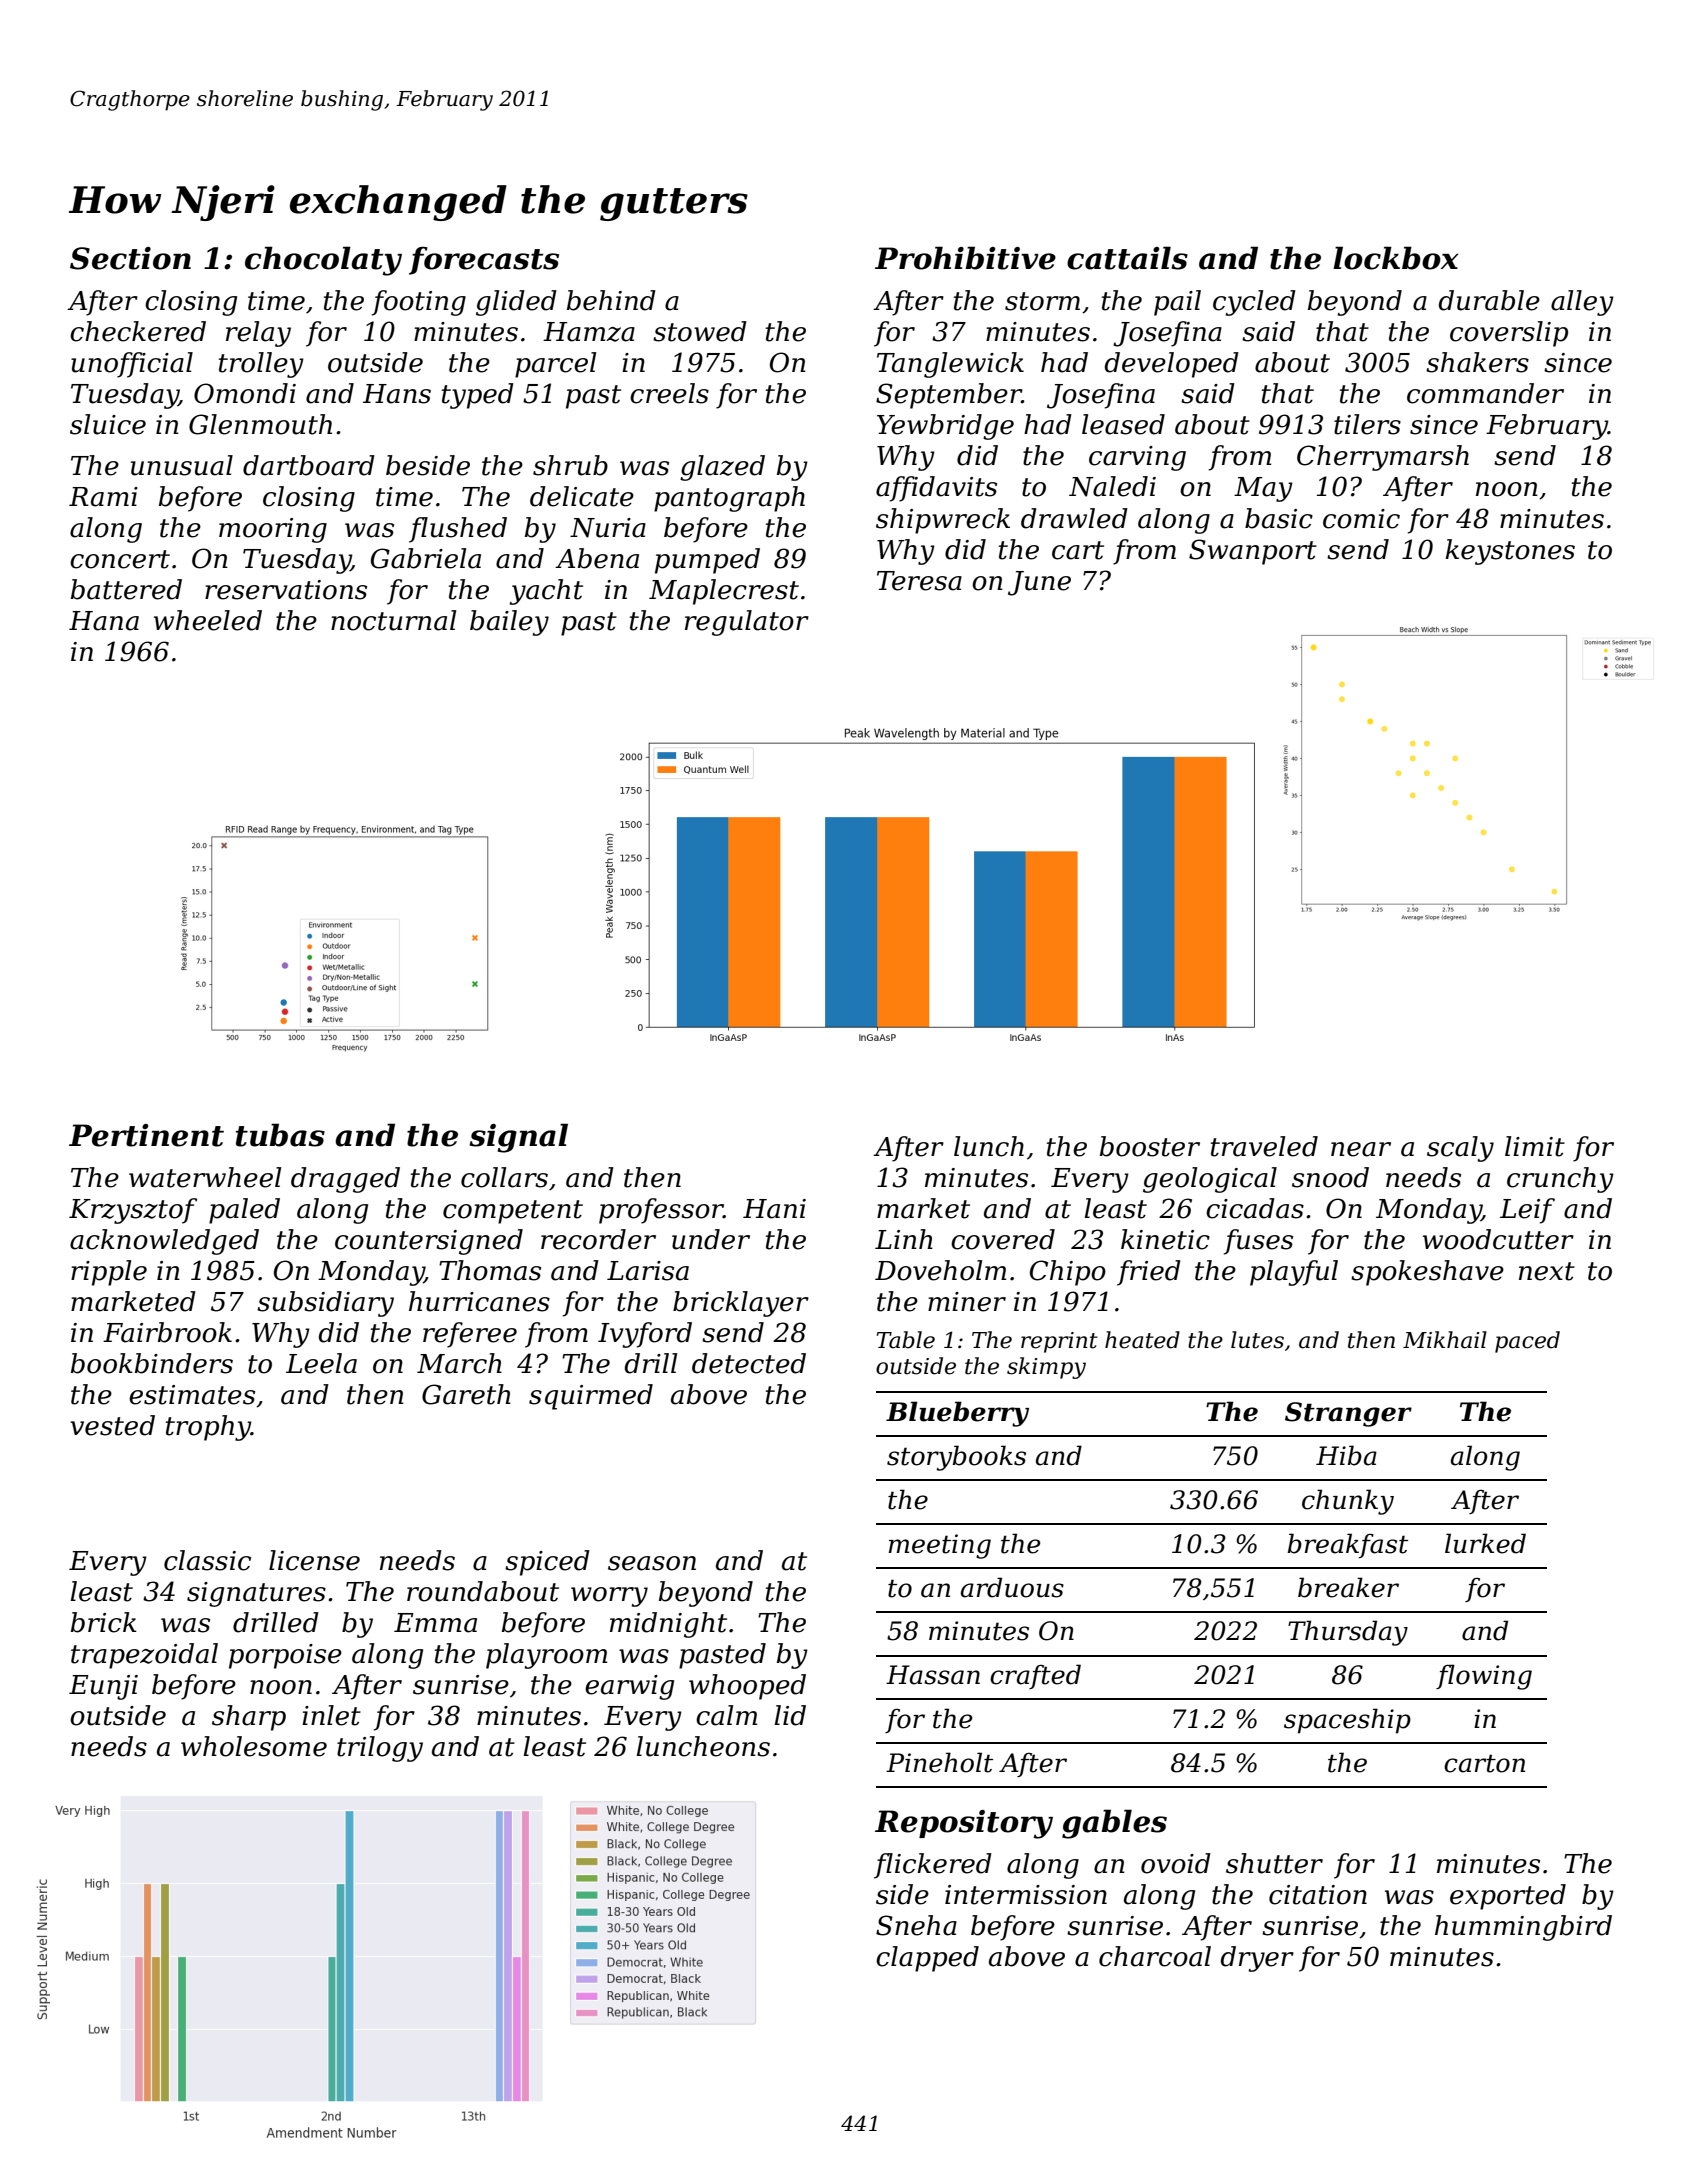 This page has width=1683, height=2178. Describe the element at coordinates (331, 1715) in the page. I see `inlet` at that location.
